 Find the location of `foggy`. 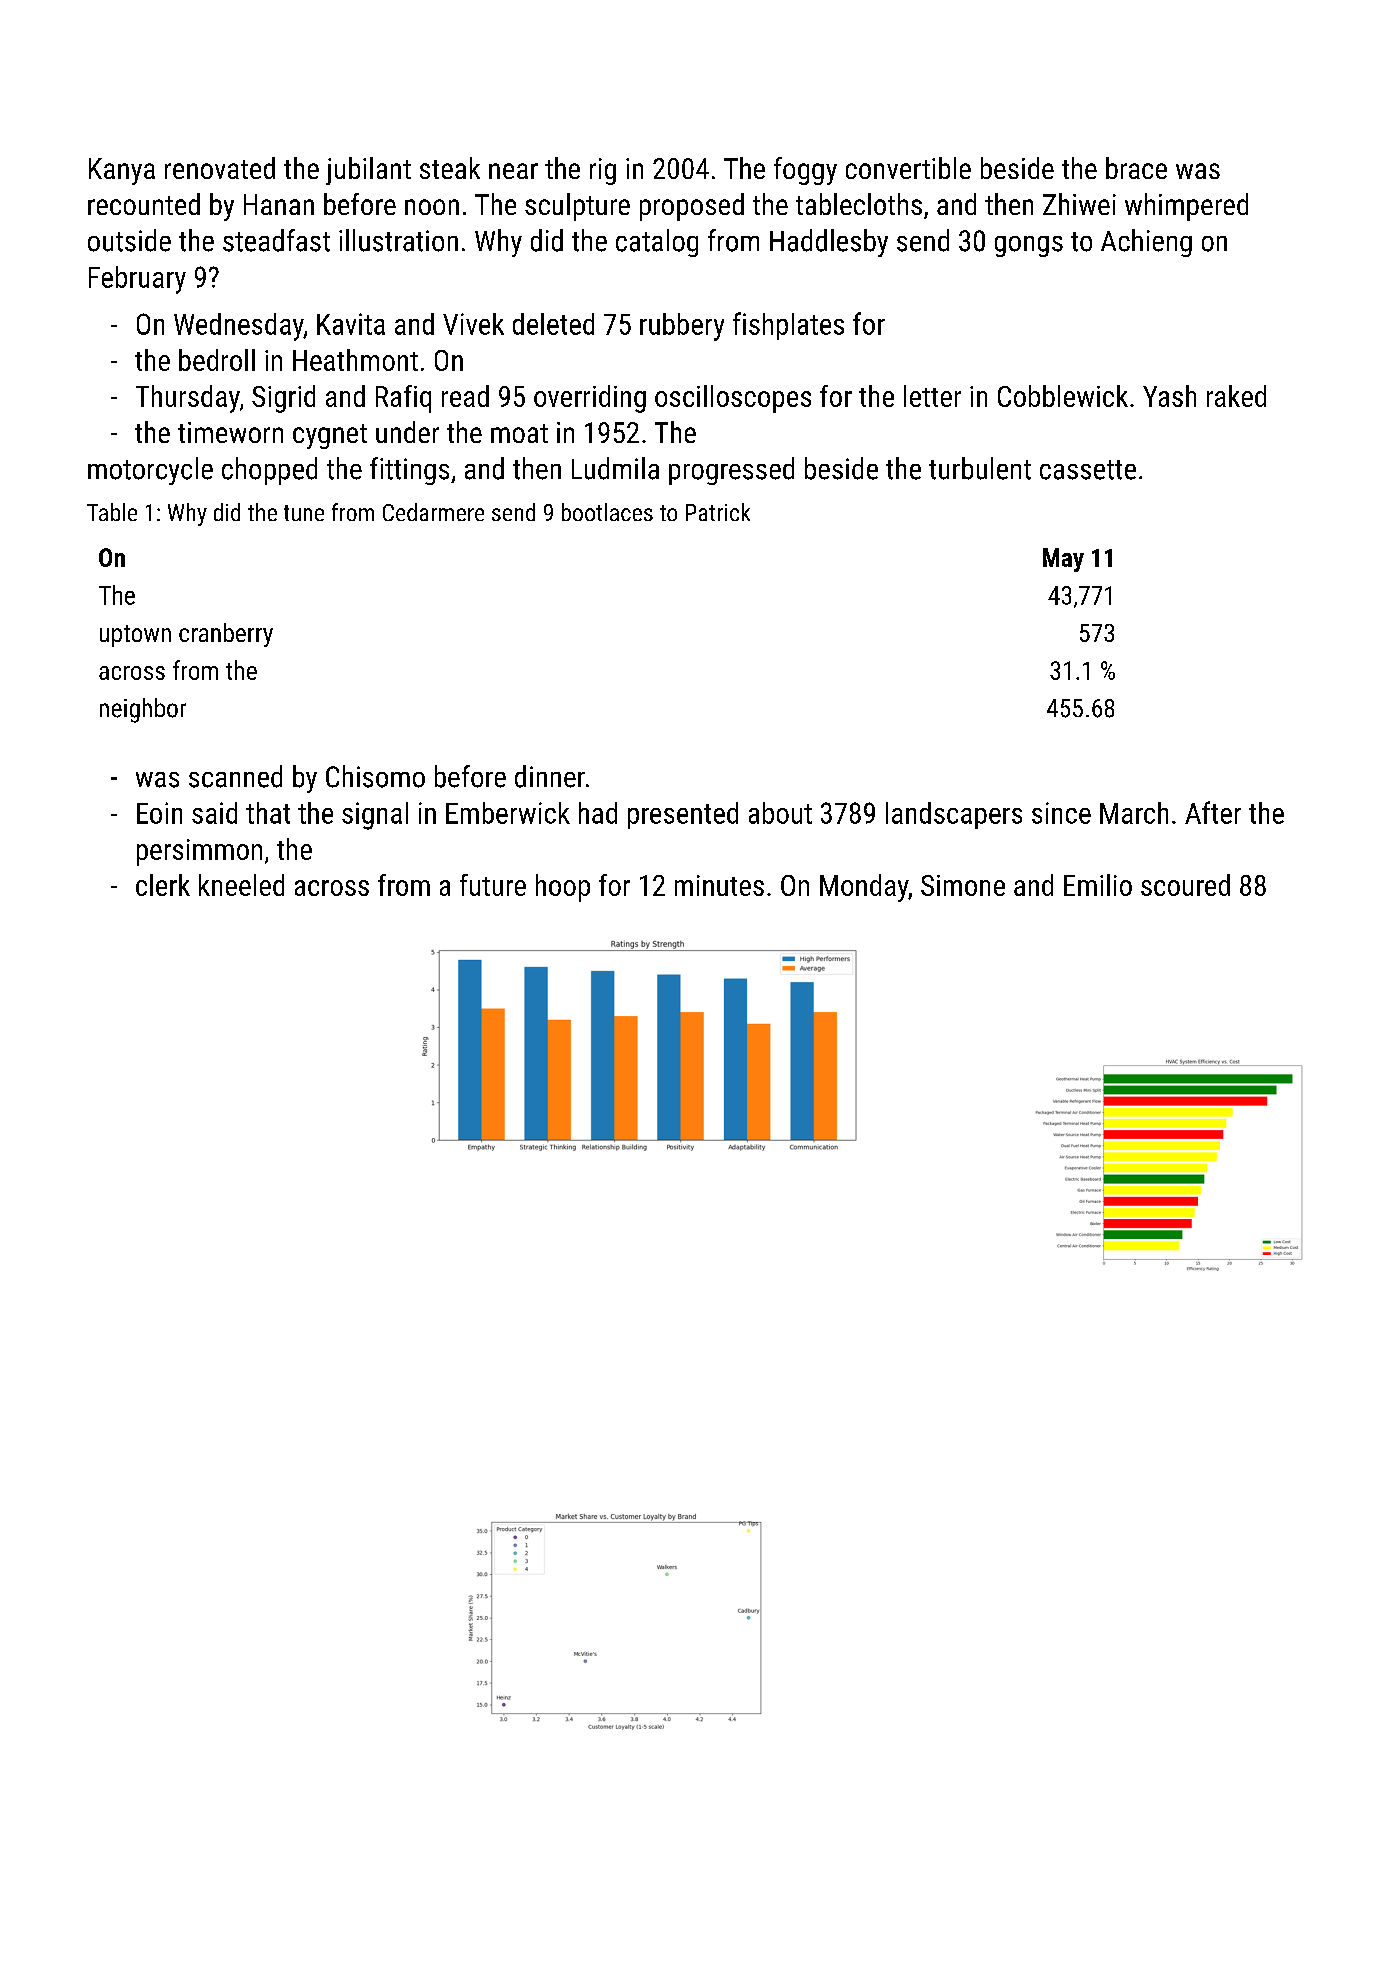

foggy is located at coordinates (805, 171).
